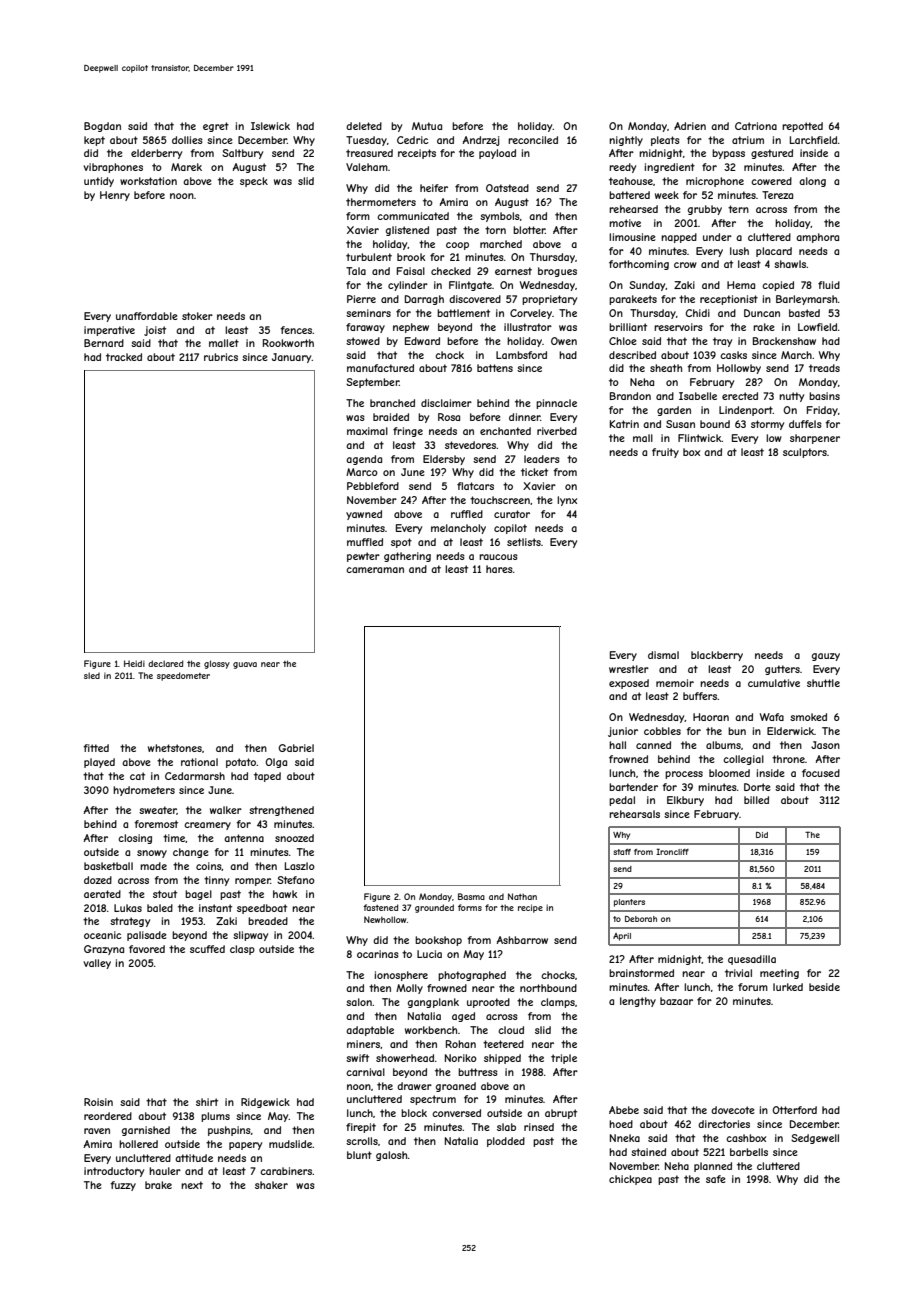 The width and height of the screenshot is (924, 1308). I want to click on rehearsals, so click(634, 814).
